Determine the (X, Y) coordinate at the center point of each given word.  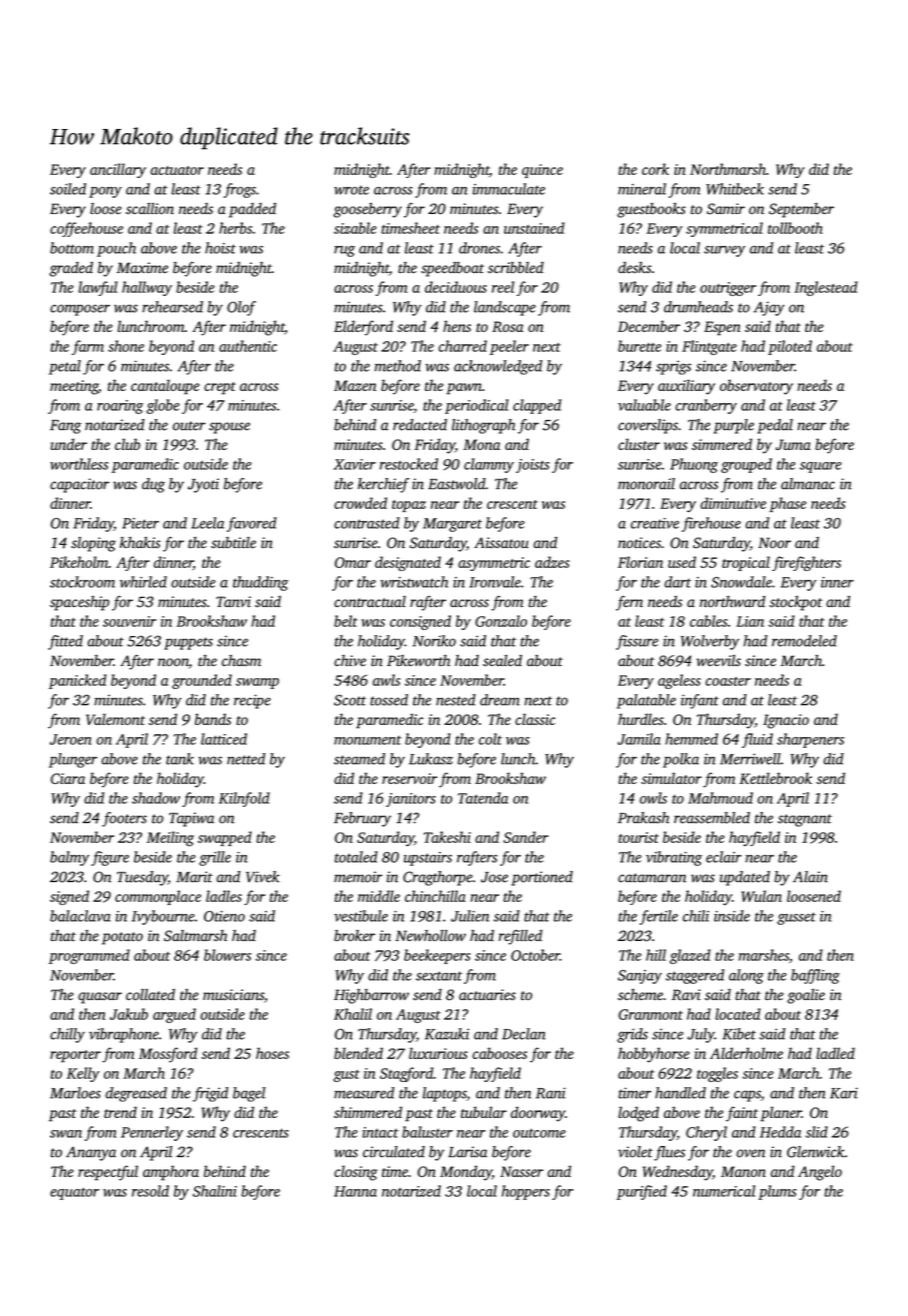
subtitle (233, 543)
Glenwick (816, 1152)
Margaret (452, 525)
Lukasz (431, 759)
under (69, 444)
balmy (69, 858)
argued (174, 1015)
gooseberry (367, 210)
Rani (551, 1093)
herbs (235, 228)
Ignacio (786, 721)
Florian (640, 562)
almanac (808, 484)
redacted (420, 425)
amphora (171, 1173)
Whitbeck (735, 189)
